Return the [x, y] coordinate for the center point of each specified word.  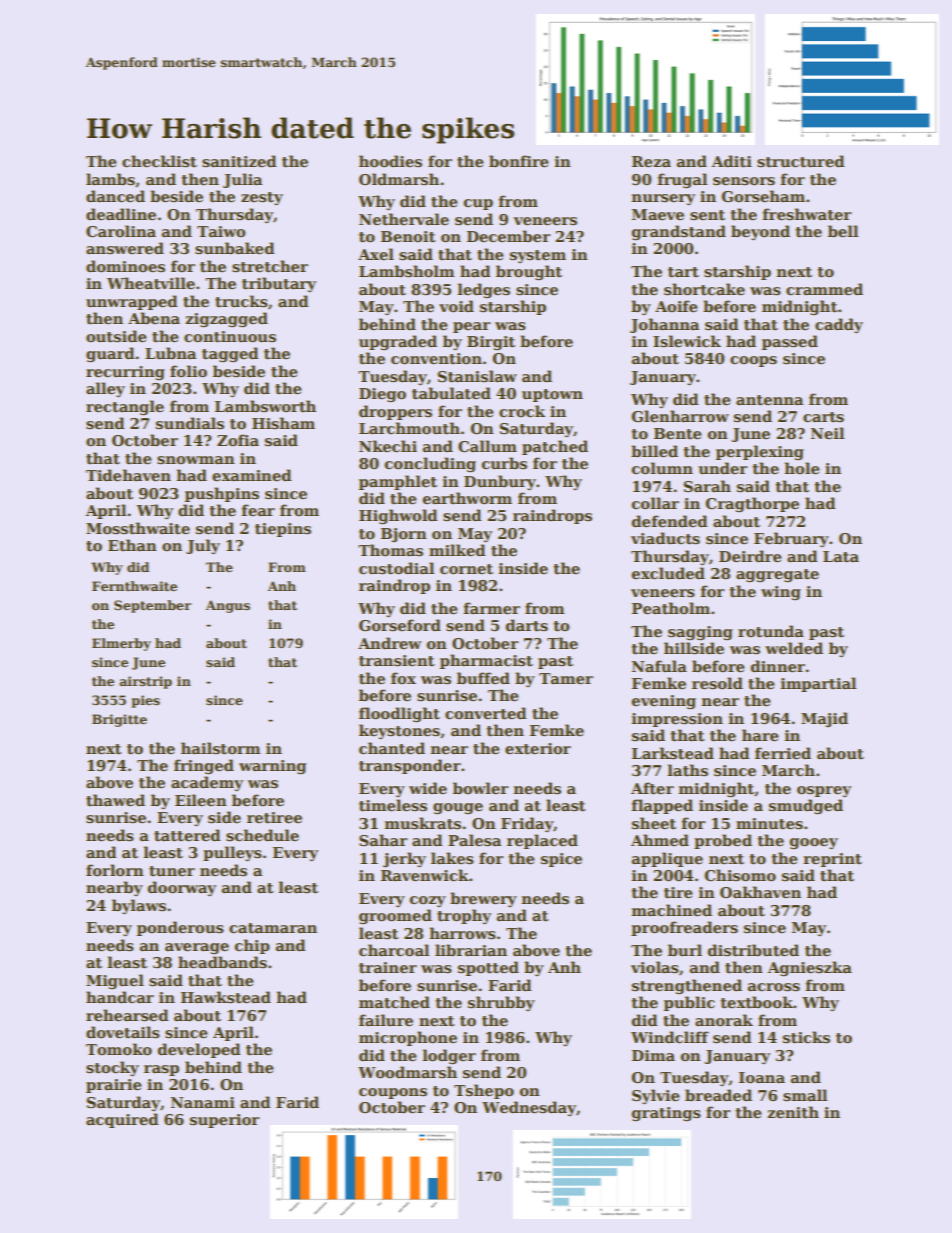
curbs [504, 463]
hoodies [390, 161]
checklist [159, 161]
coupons [393, 1093]
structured [801, 161]
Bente [678, 433]
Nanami [203, 1102]
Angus [228, 606]
